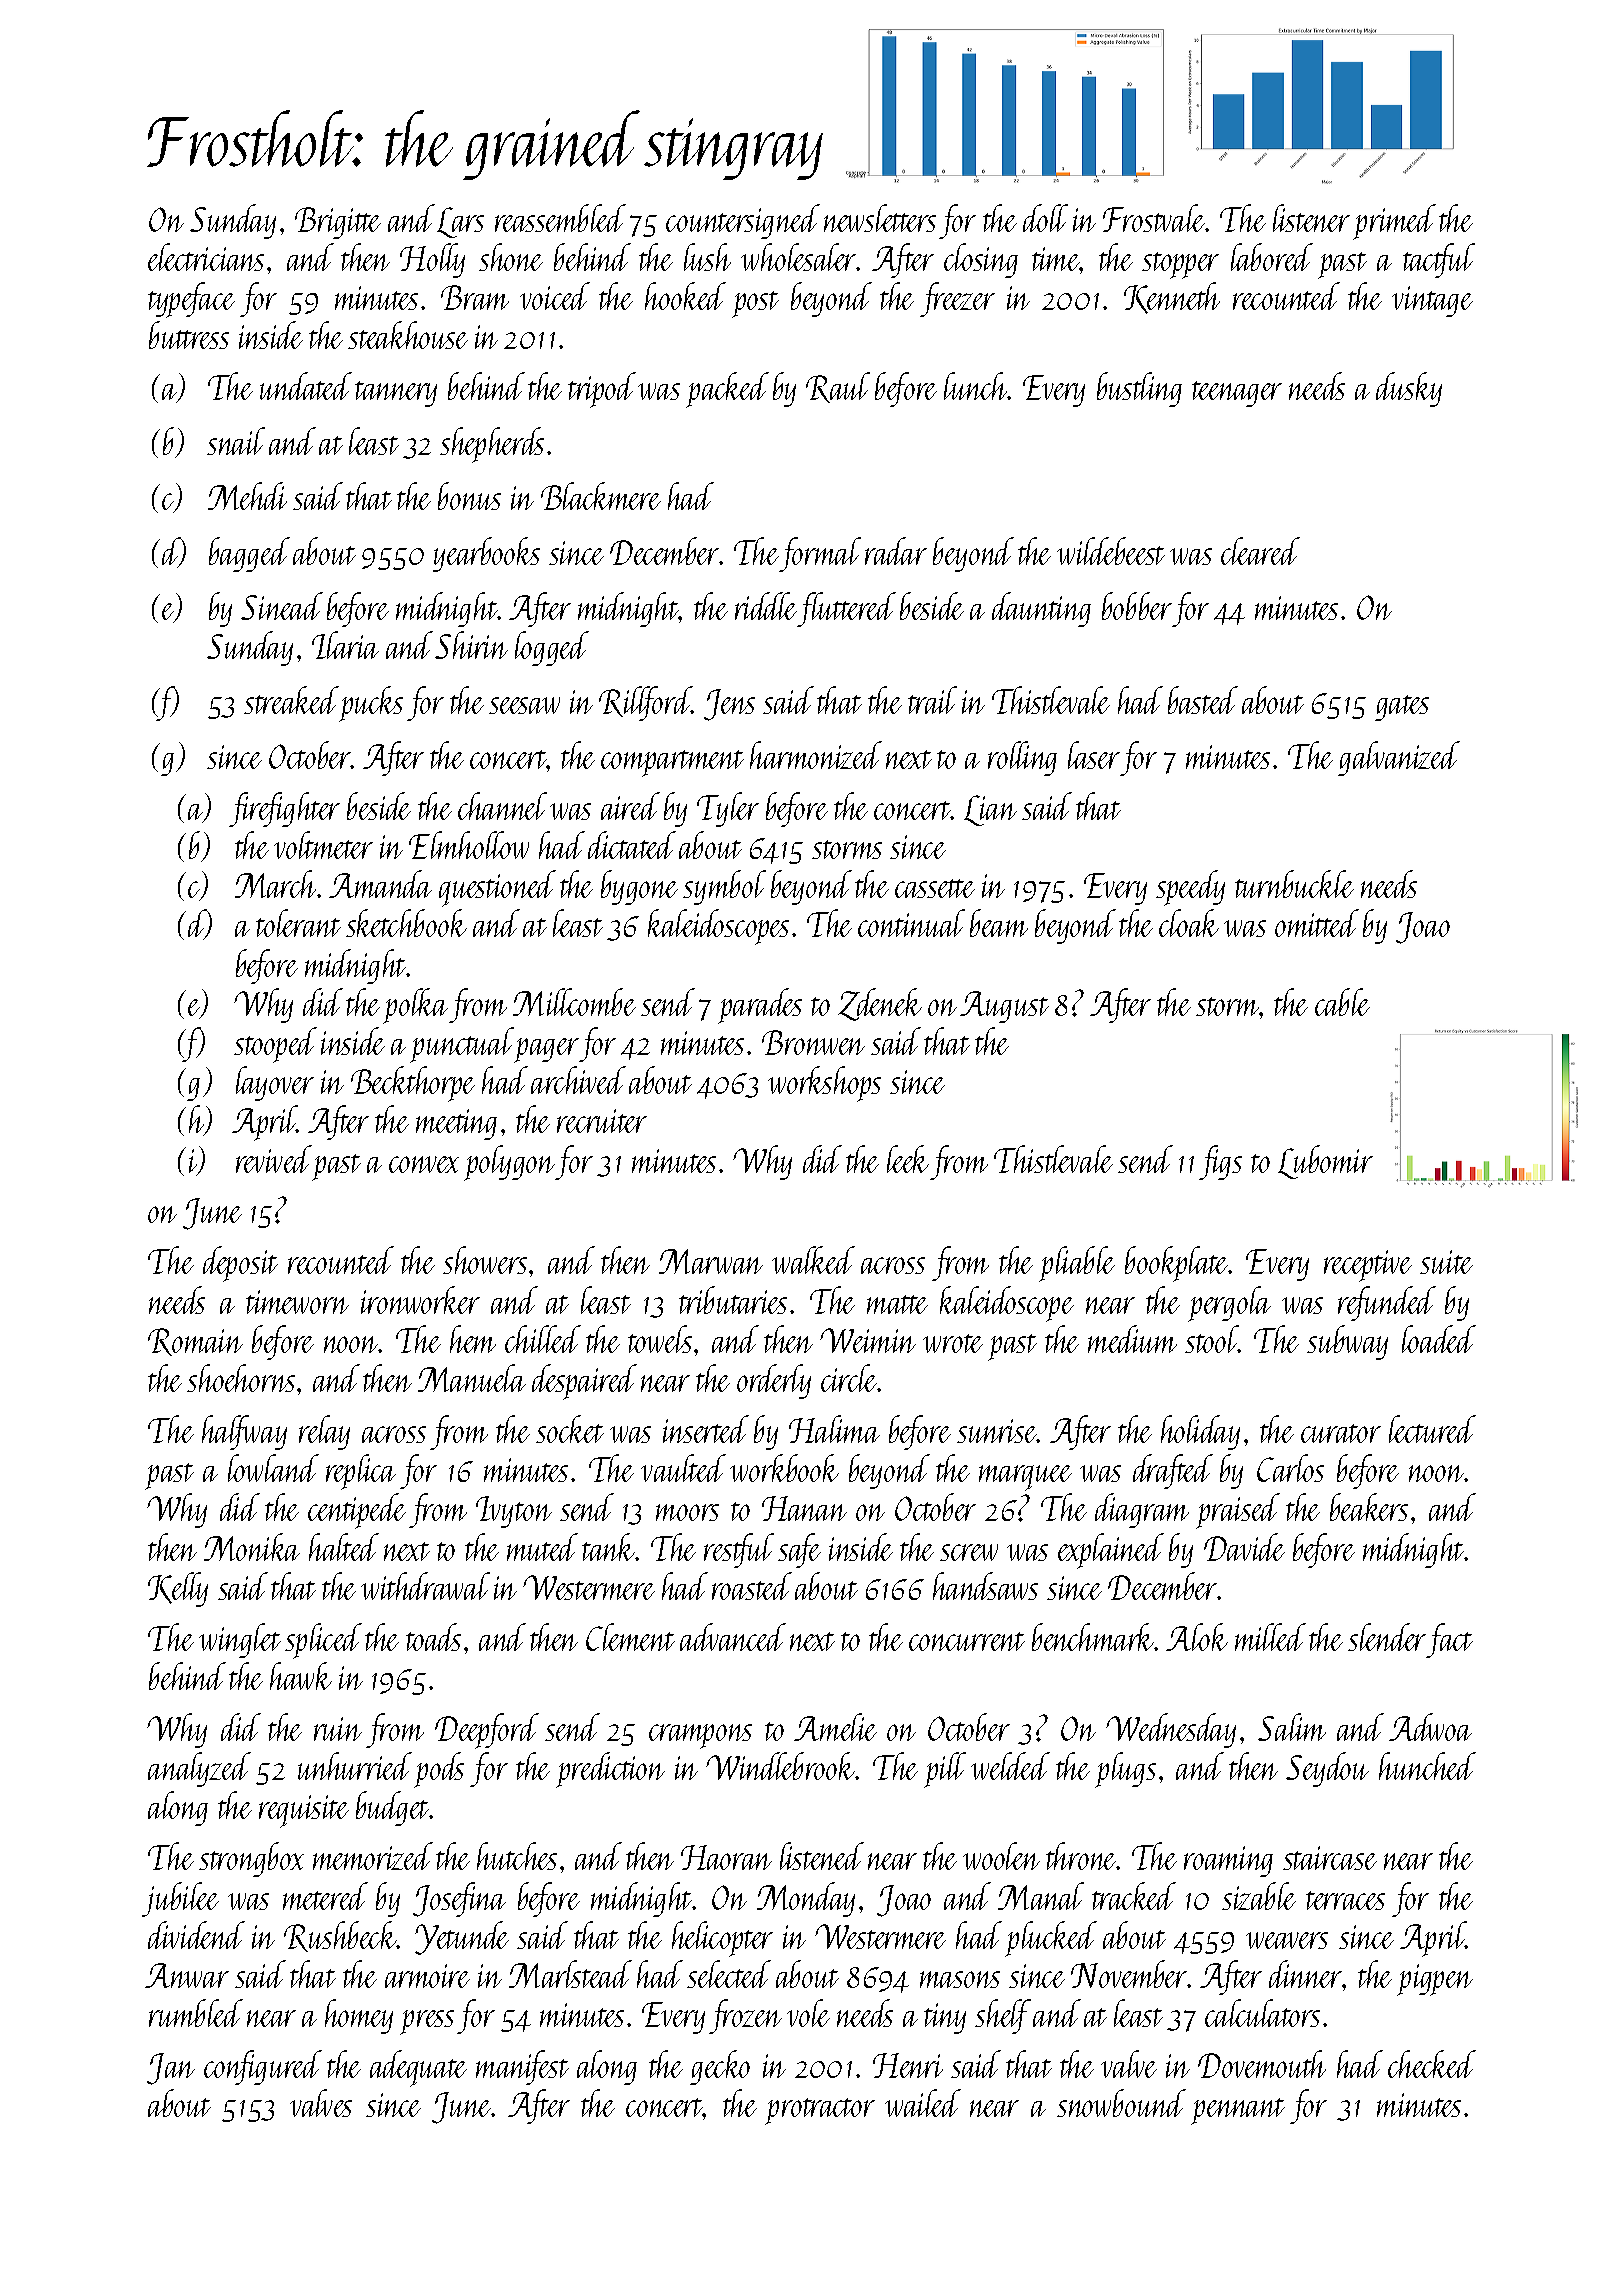  What do you see at coordinates (601, 496) in the page?
I see `Blackmere` at bounding box center [601, 496].
